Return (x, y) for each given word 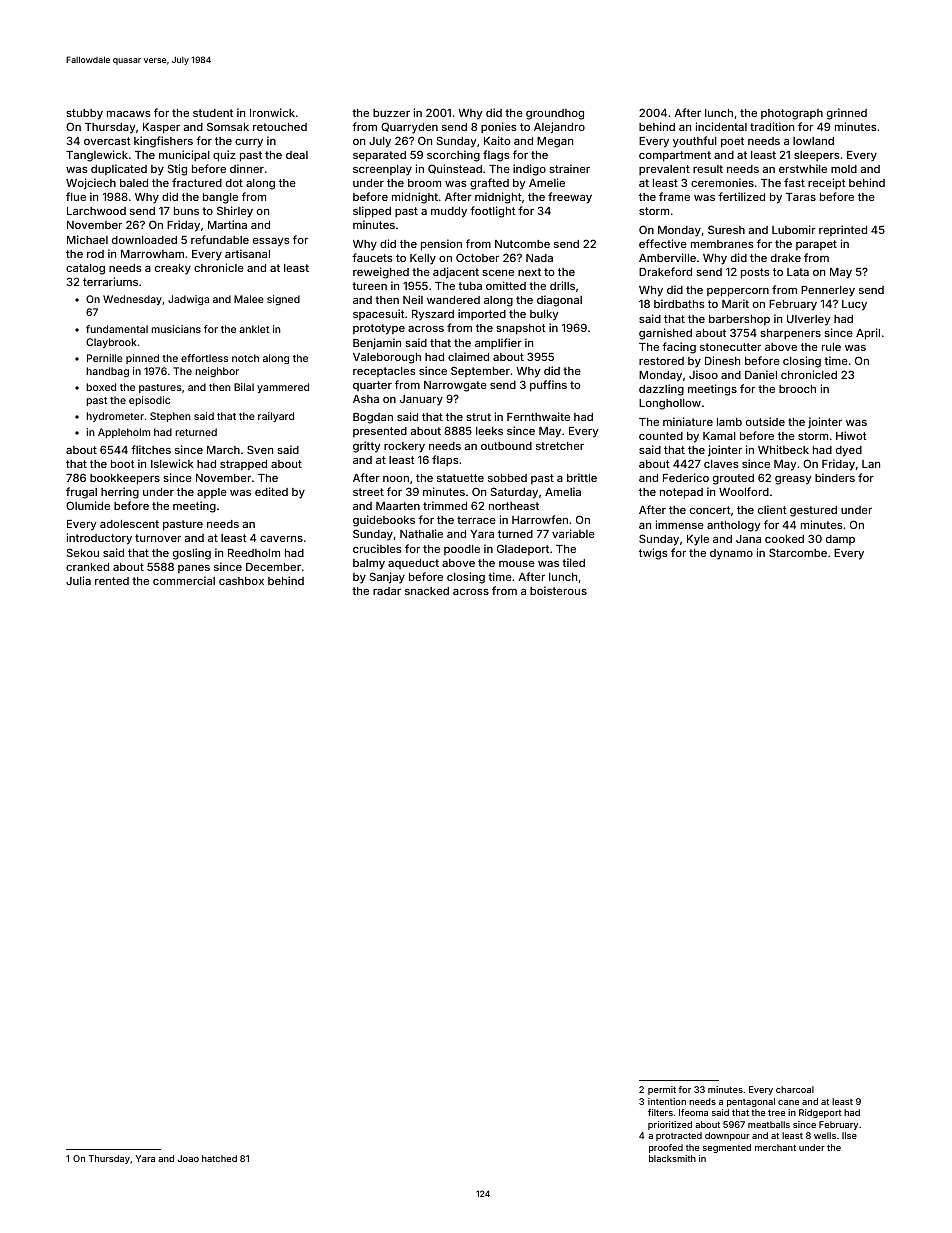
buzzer (391, 113)
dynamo (731, 554)
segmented (727, 1148)
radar (387, 591)
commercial (184, 580)
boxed (101, 387)
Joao (188, 1158)
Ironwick (272, 112)
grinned (847, 114)
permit (662, 1090)
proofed (666, 1148)
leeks (489, 431)
